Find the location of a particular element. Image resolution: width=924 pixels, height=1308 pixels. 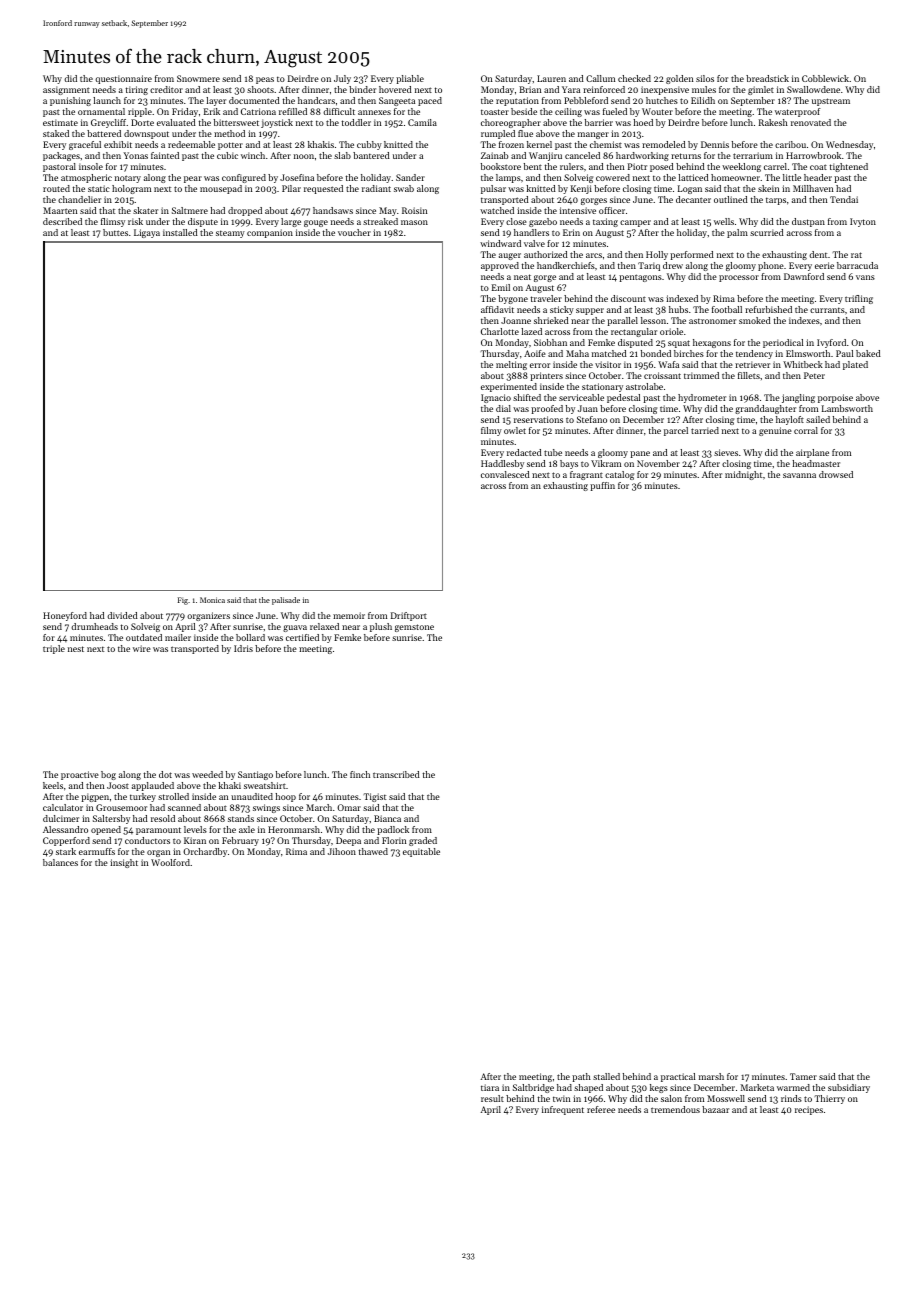

February is located at coordinates (240, 841).
